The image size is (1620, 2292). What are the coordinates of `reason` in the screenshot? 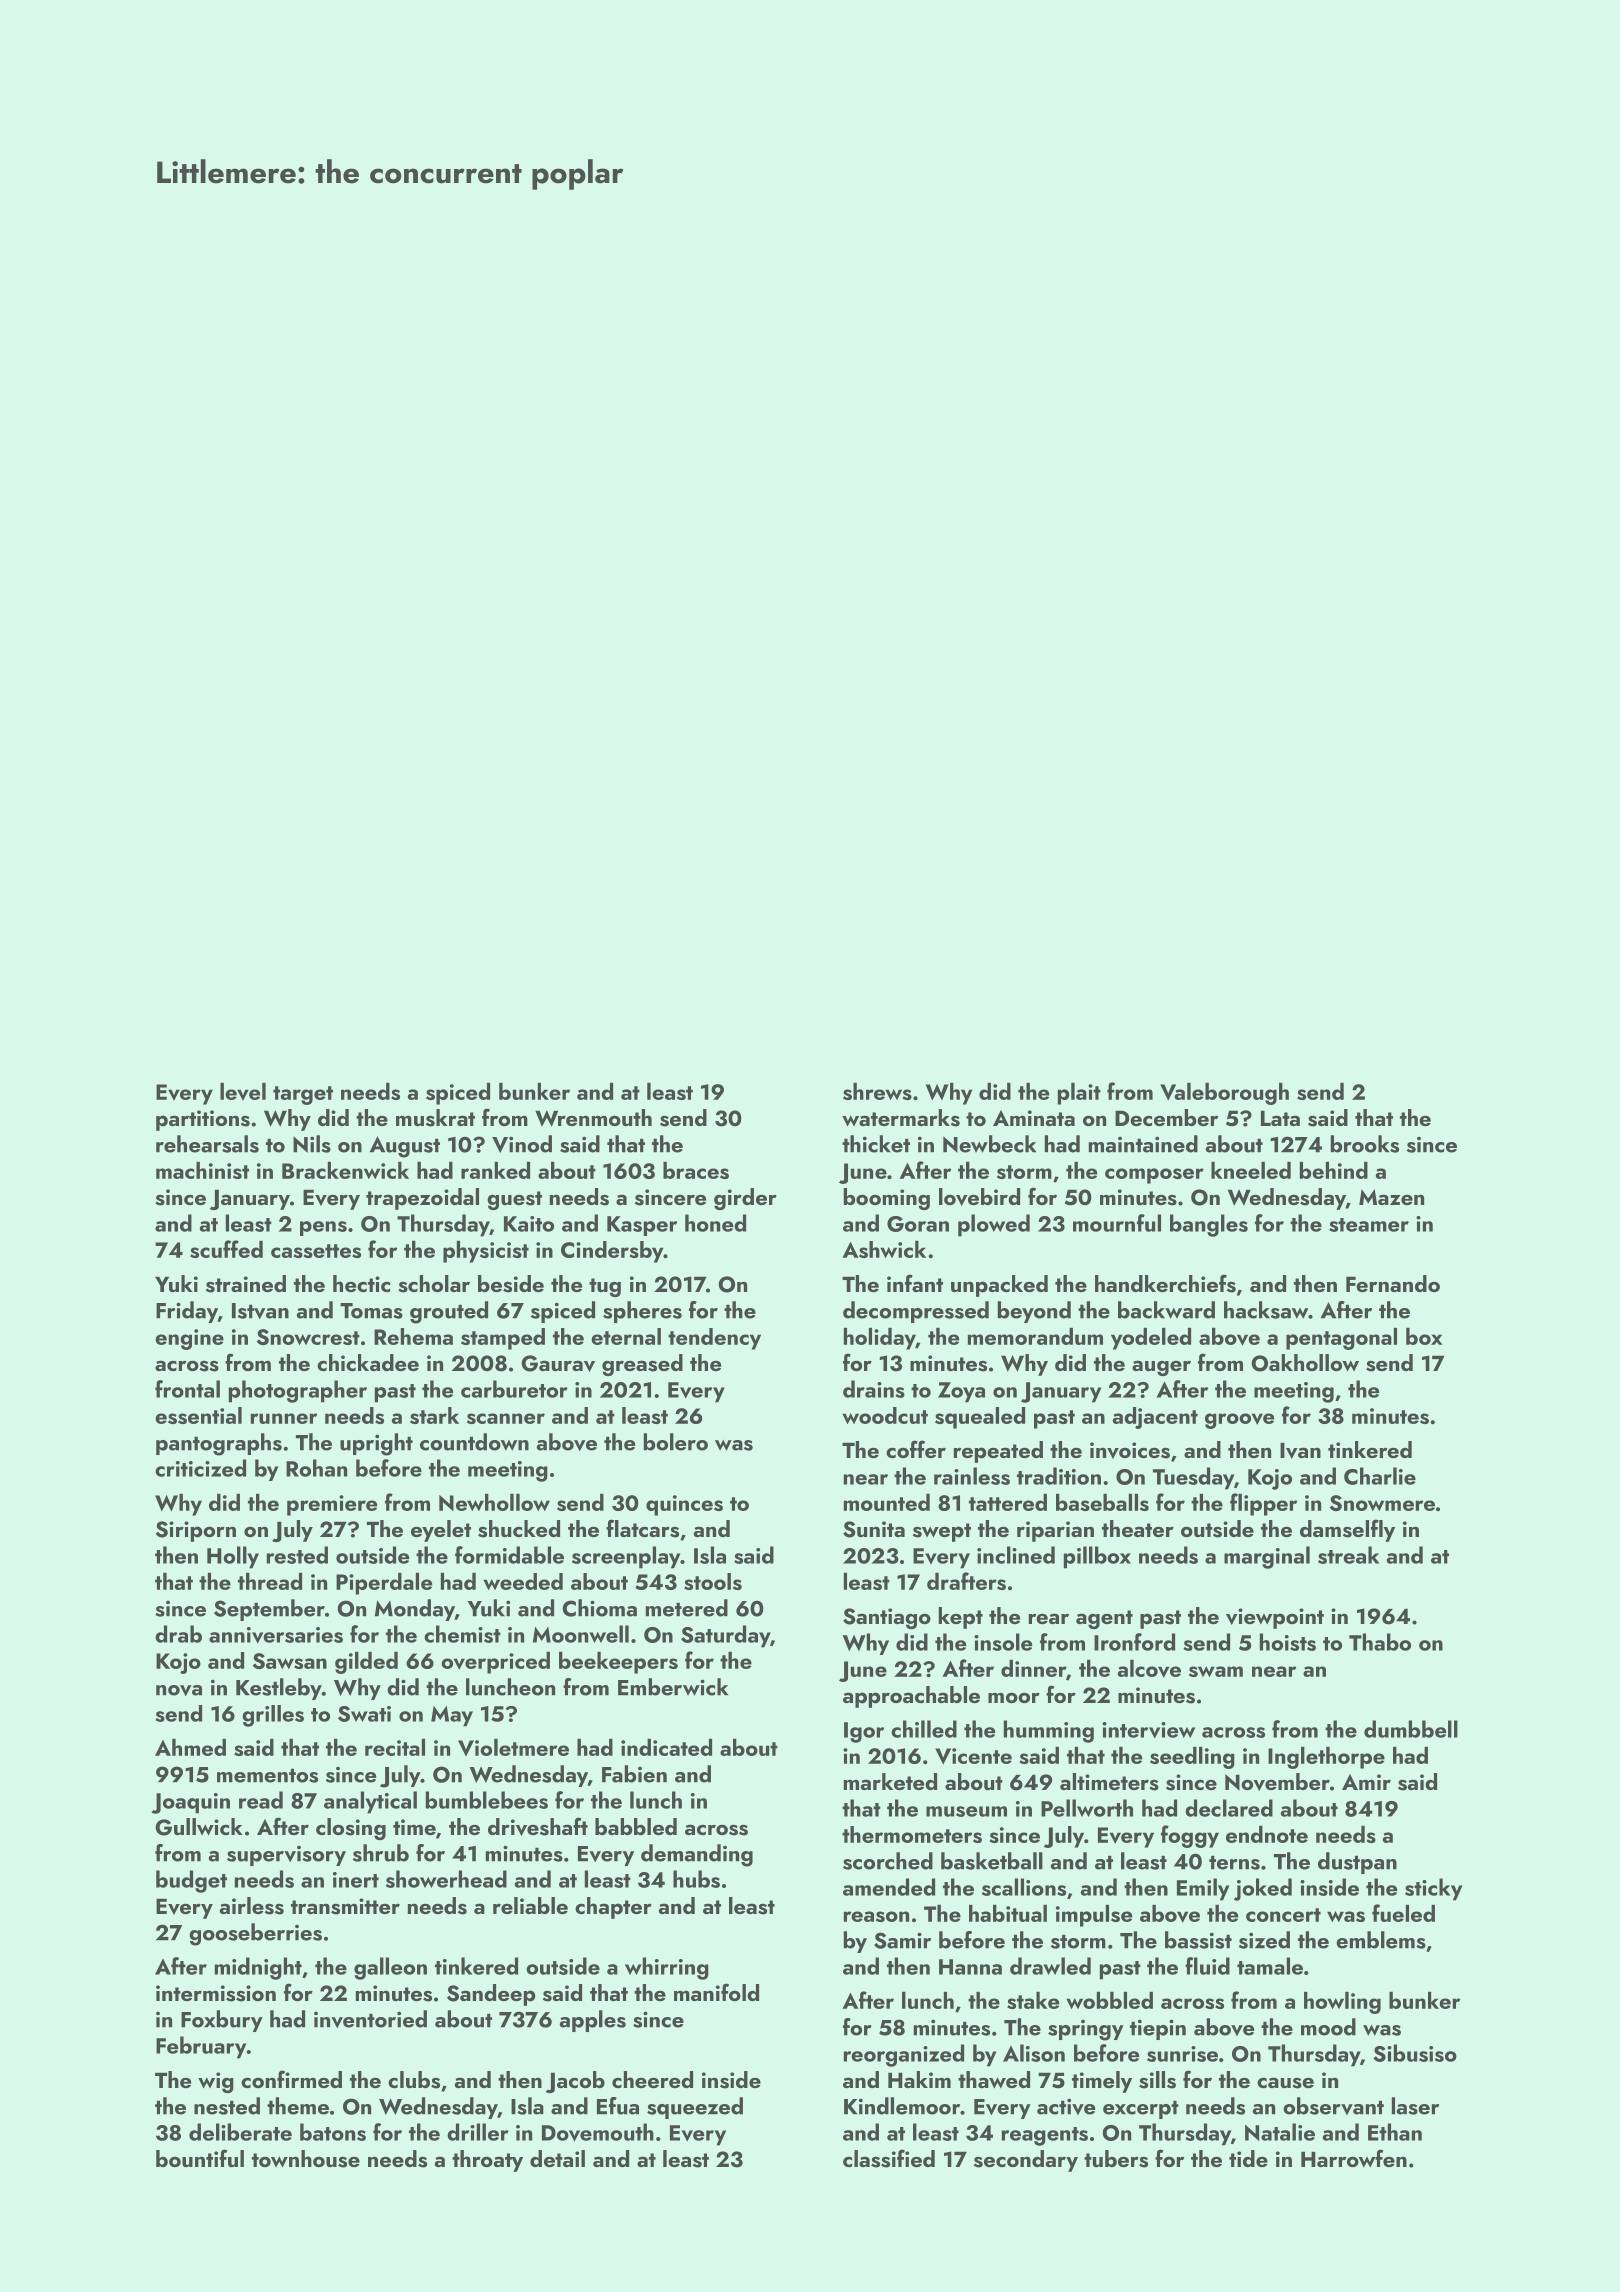 It's located at (876, 1916).
